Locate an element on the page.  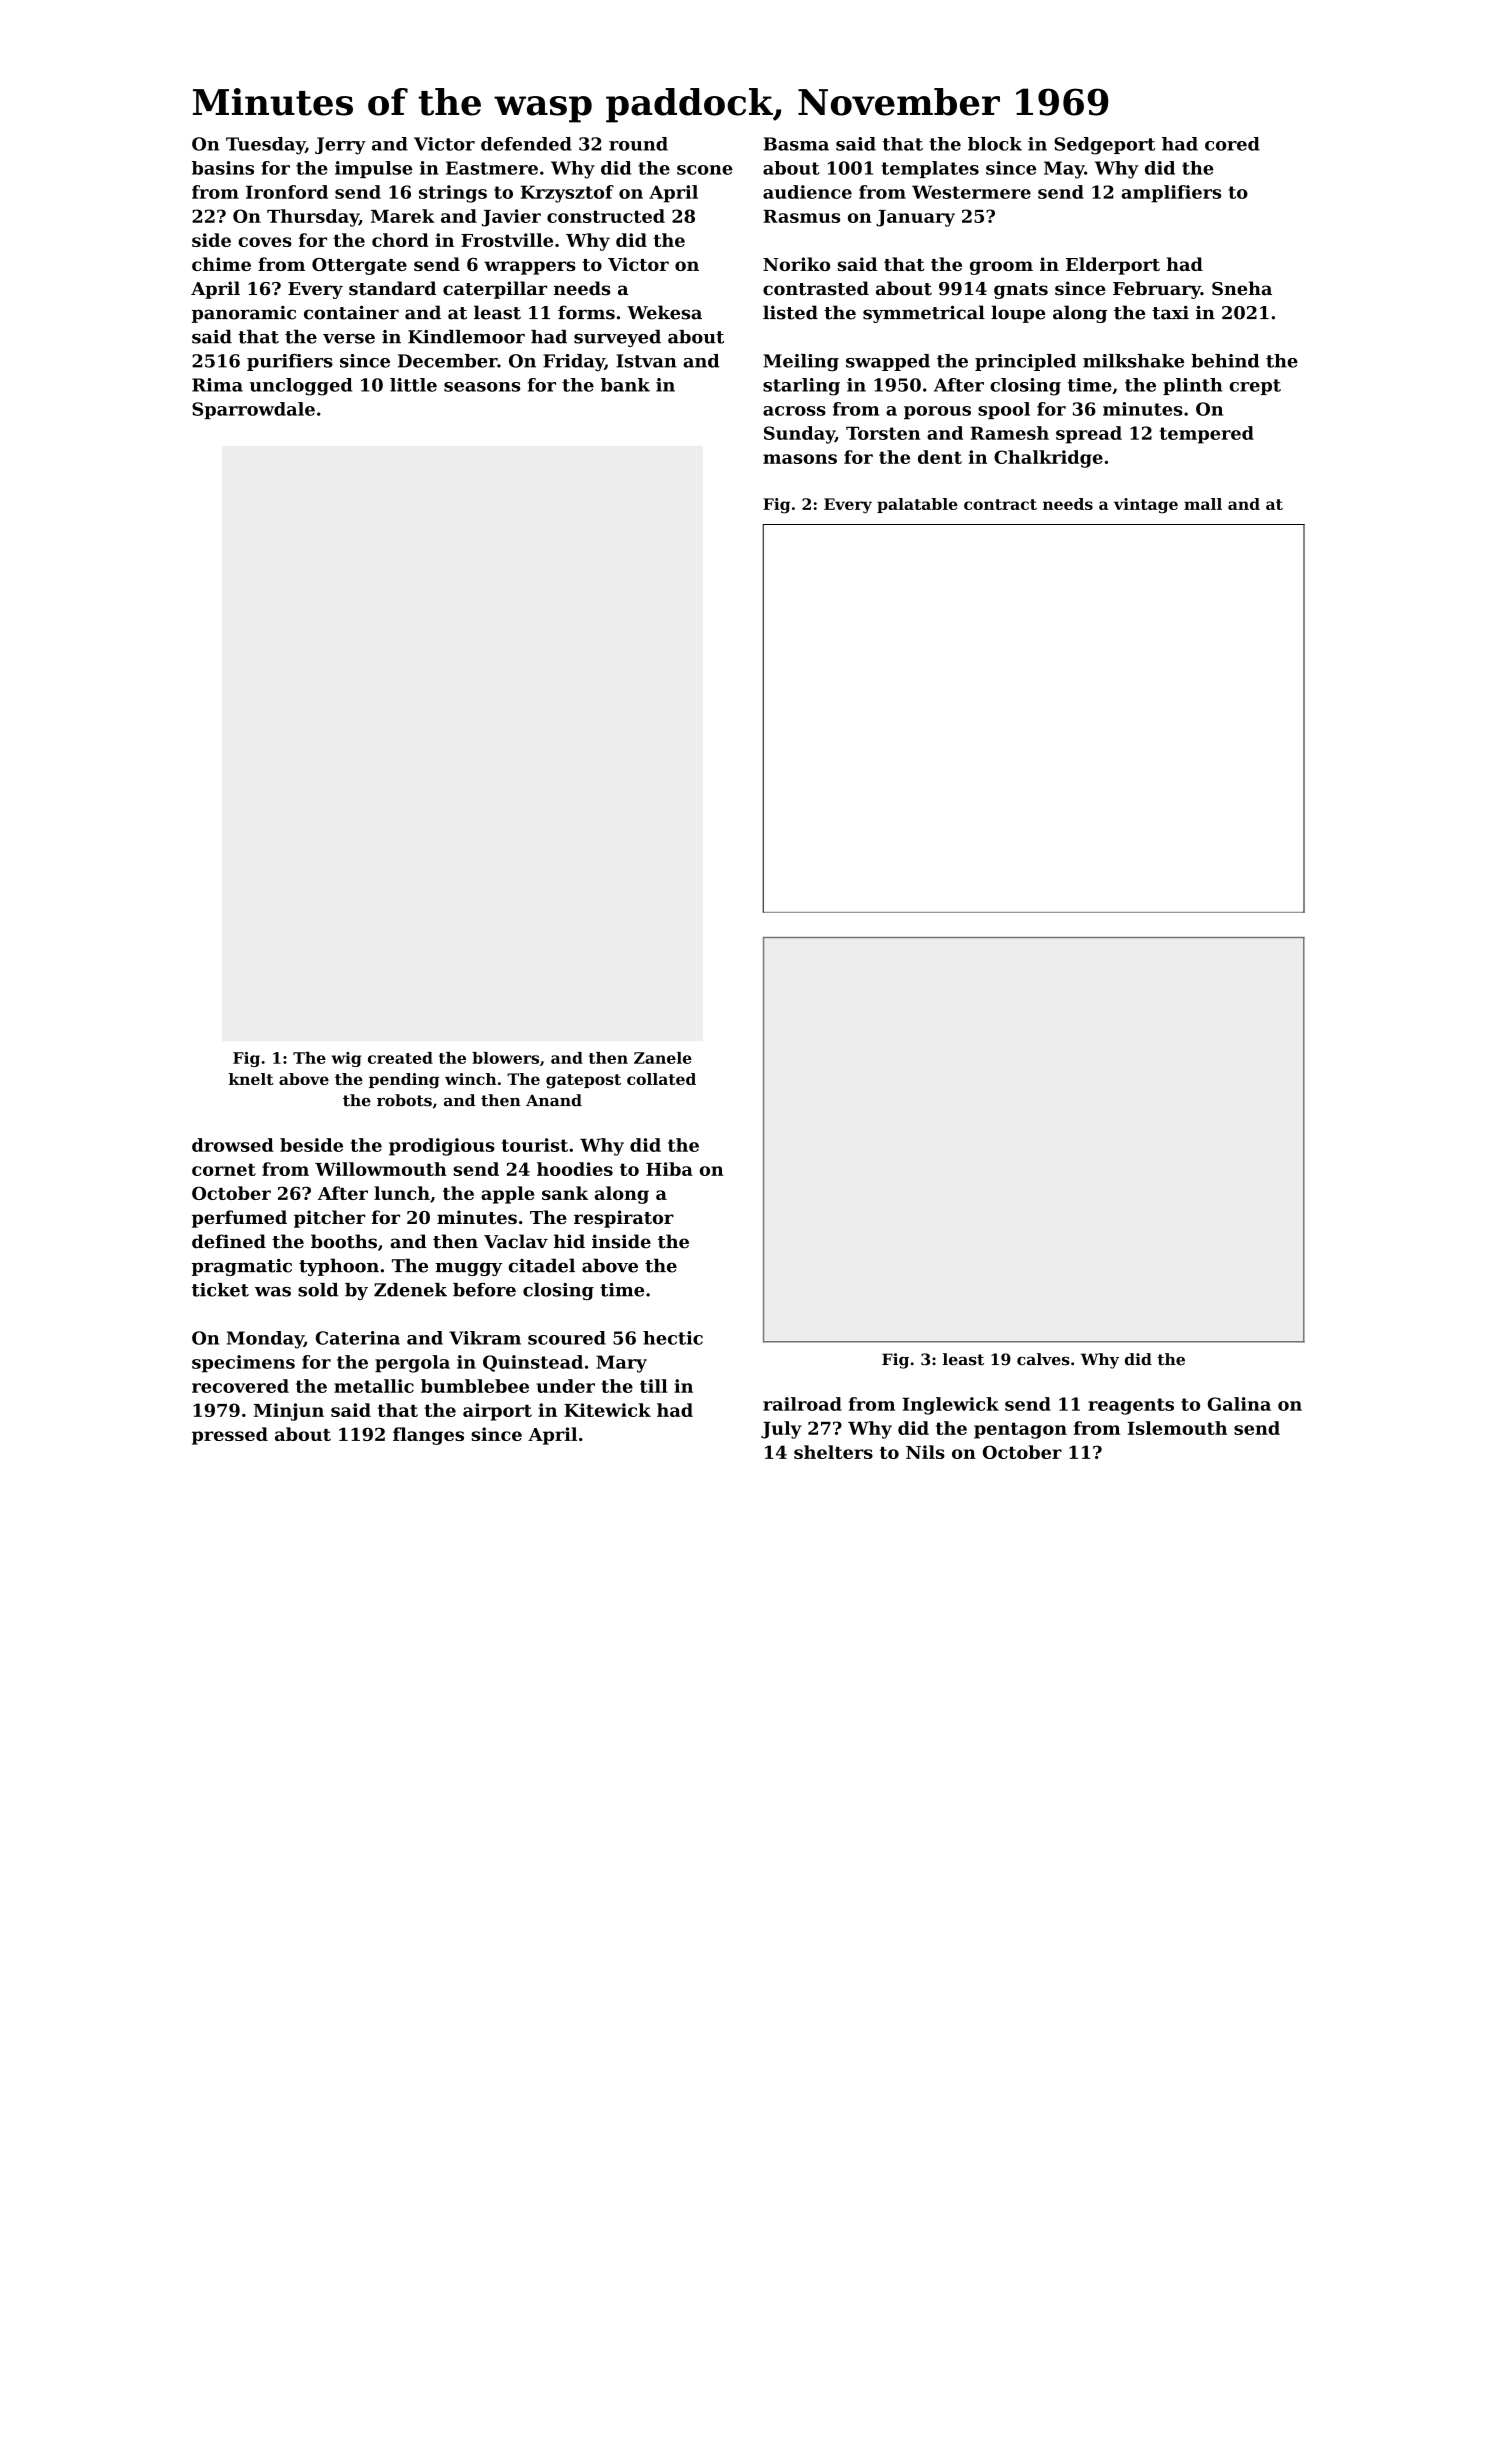
masons is located at coordinates (800, 459).
